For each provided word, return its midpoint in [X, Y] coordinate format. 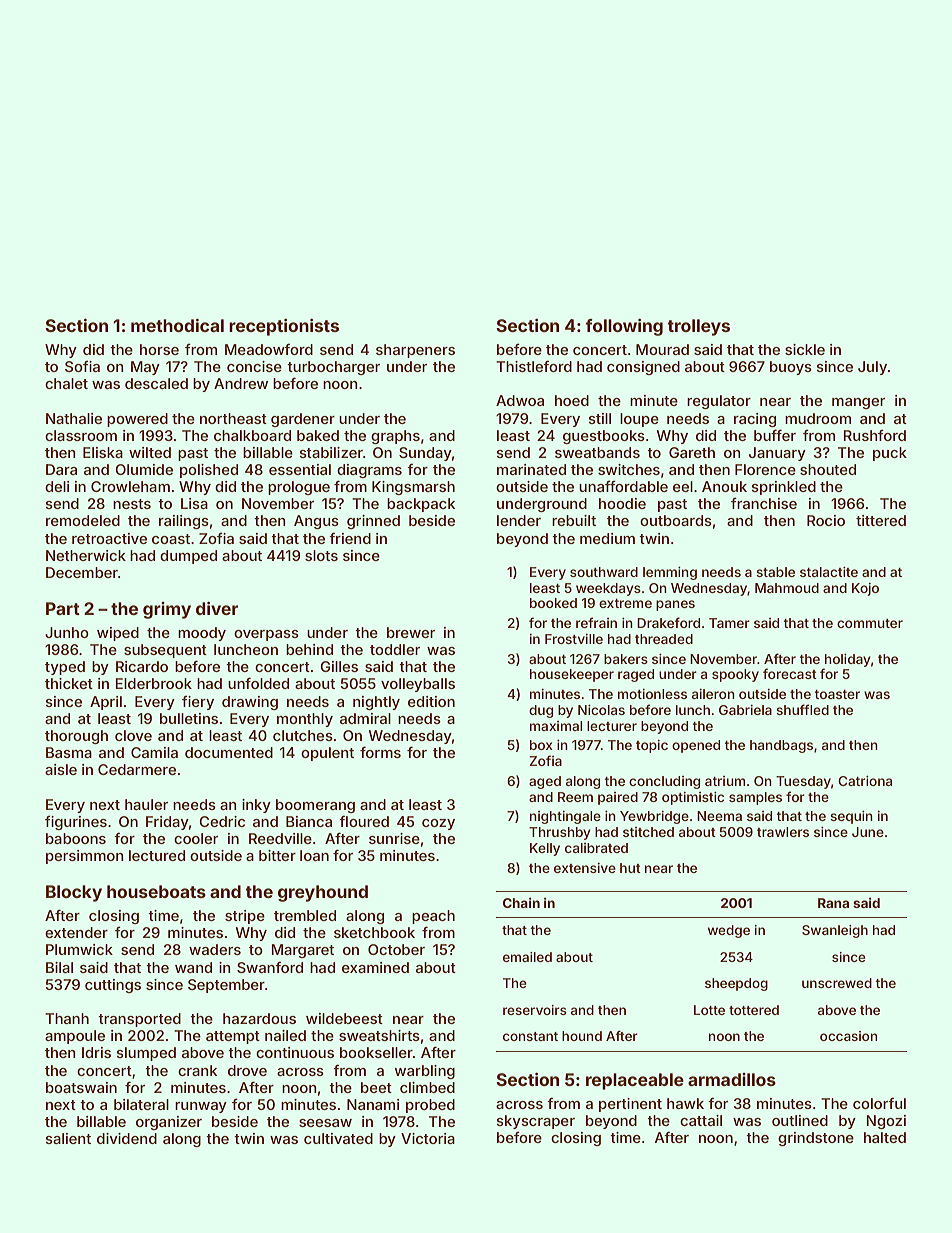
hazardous [259, 1018]
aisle [61, 769]
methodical [177, 325]
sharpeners [415, 351]
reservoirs [535, 1010]
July [872, 368]
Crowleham [130, 486]
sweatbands [597, 452]
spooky [735, 675]
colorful [879, 1103]
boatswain [81, 1087]
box [541, 745]
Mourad [662, 349]
